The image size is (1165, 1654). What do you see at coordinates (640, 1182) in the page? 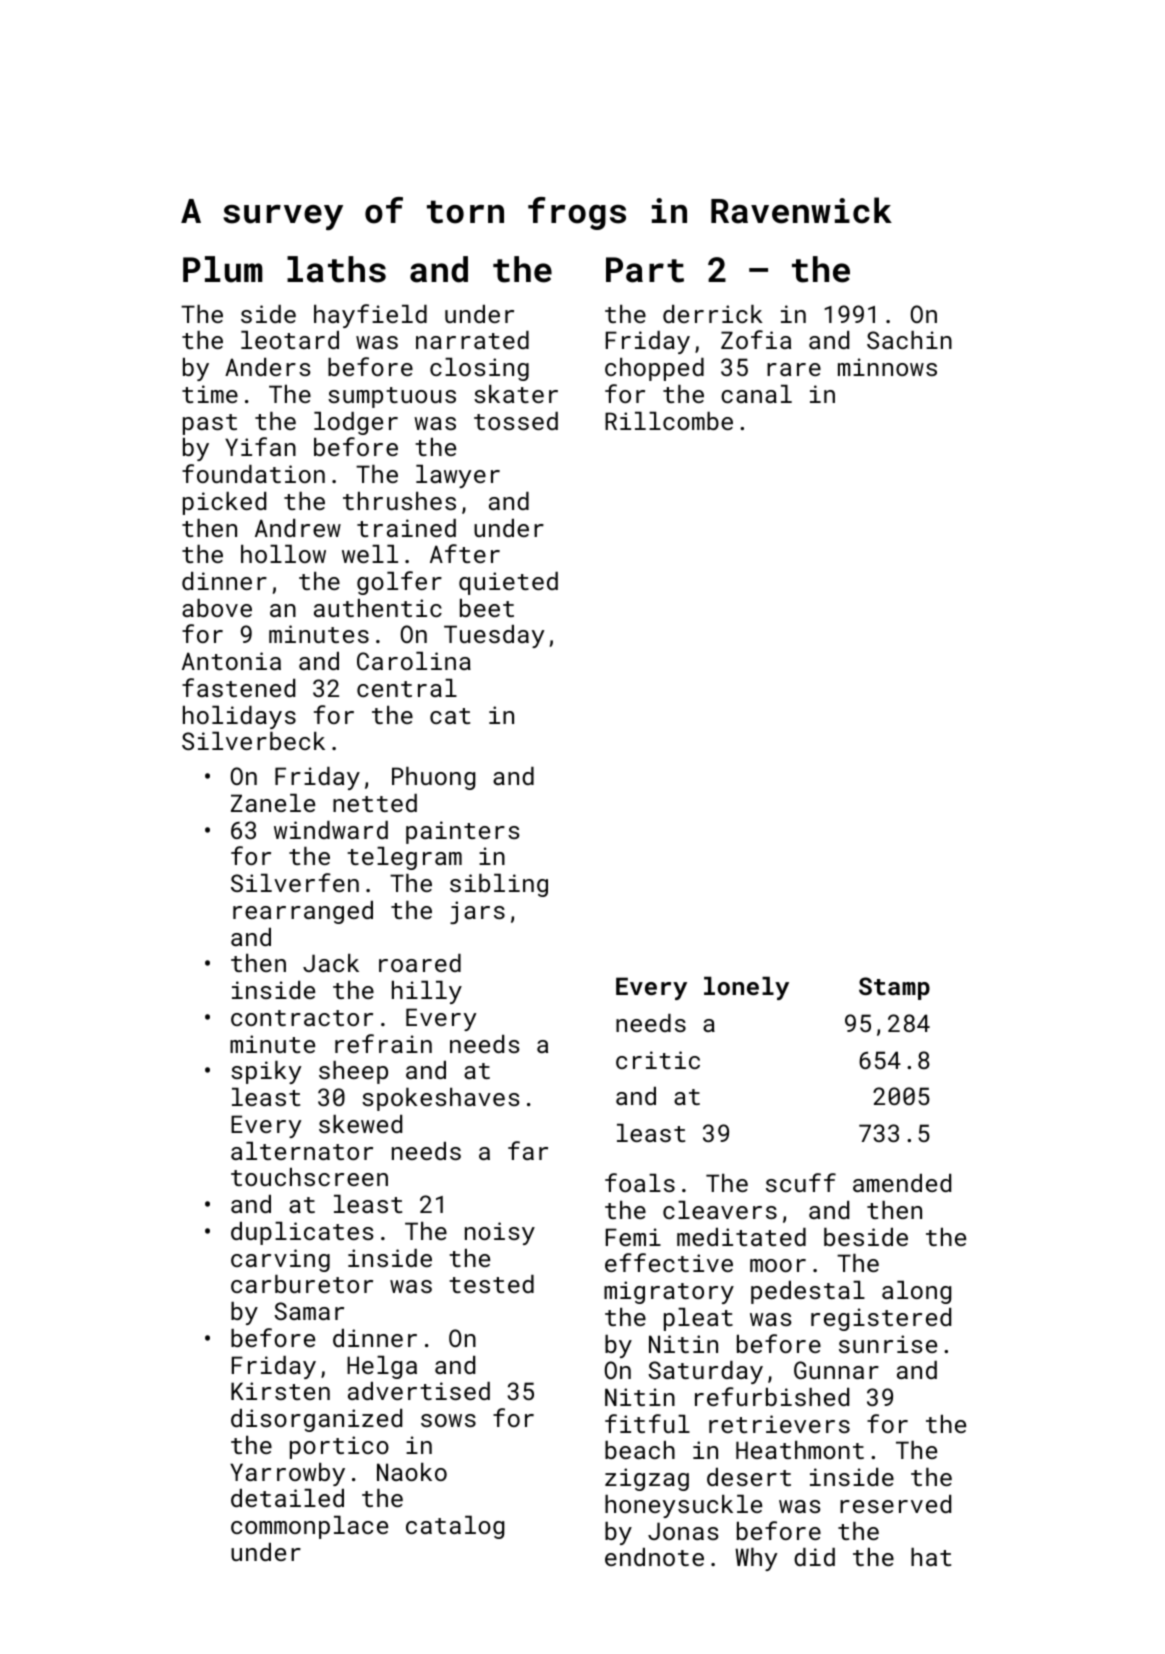
I see `foals` at bounding box center [640, 1182].
